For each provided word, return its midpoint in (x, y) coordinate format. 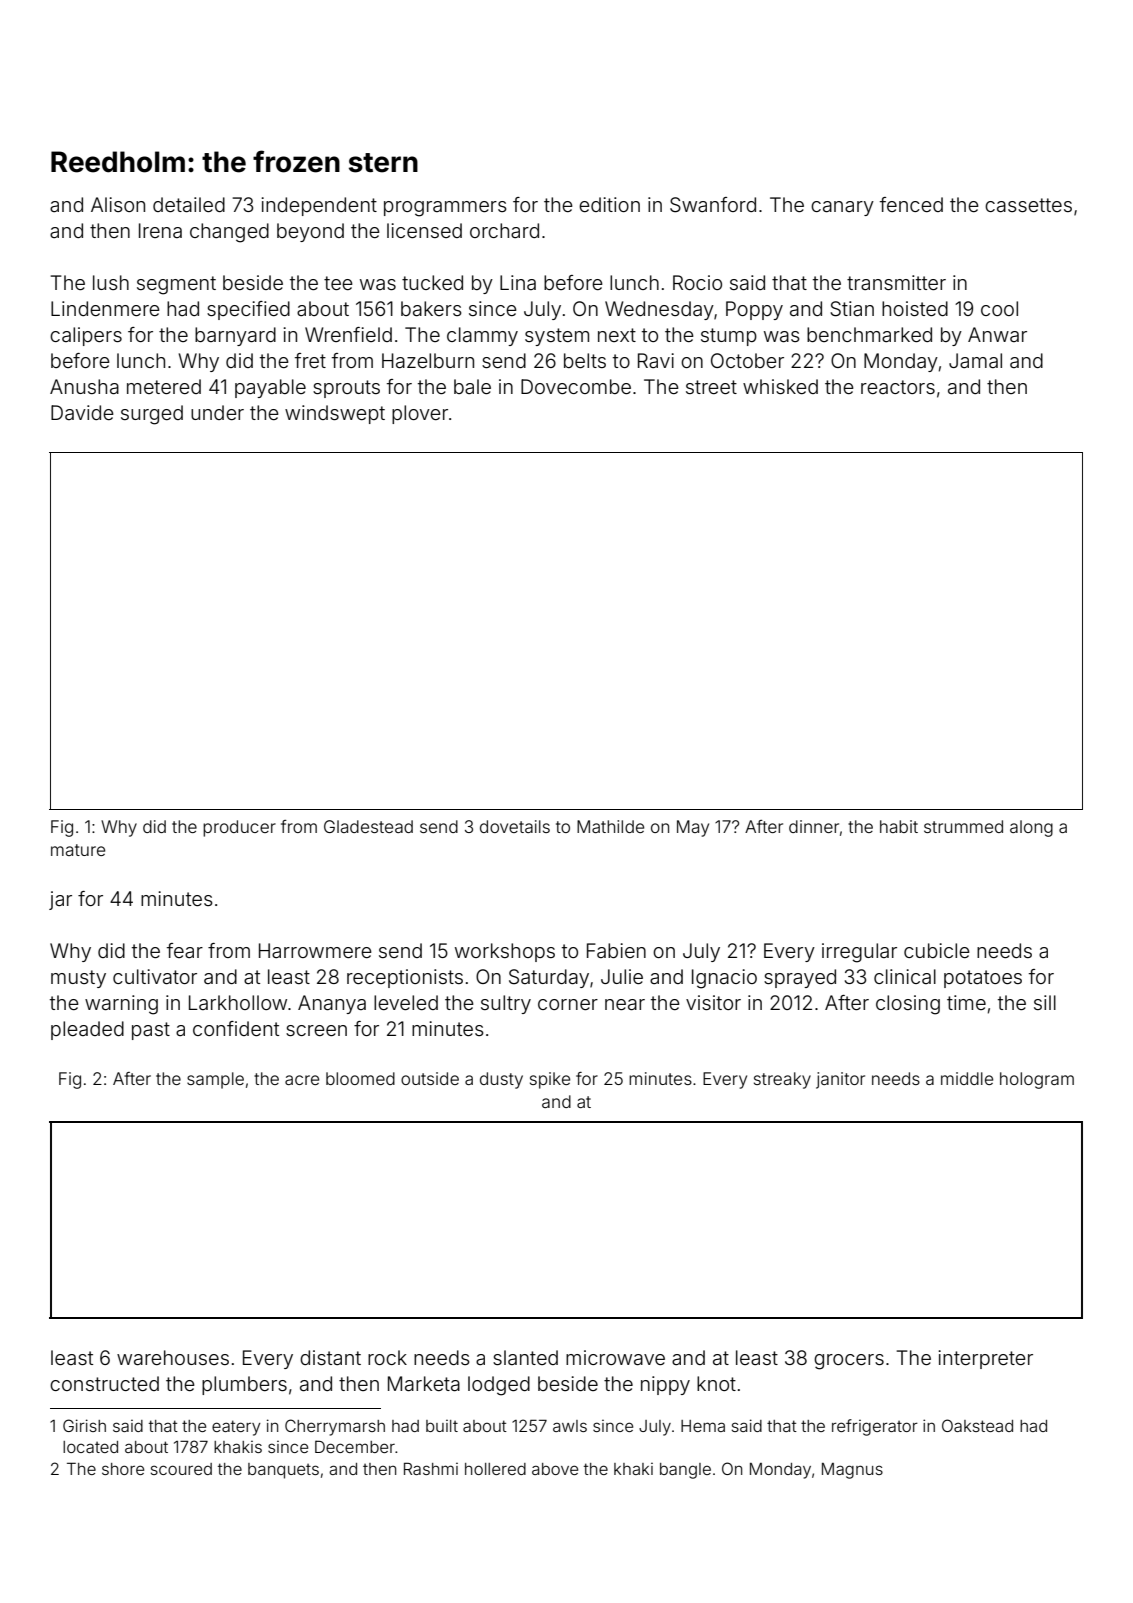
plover (420, 414)
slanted (525, 1357)
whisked (780, 386)
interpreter (985, 1359)
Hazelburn (428, 360)
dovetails (515, 826)
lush (111, 282)
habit (899, 826)
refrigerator (875, 1427)
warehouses (173, 1357)
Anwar (997, 334)
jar (60, 900)
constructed (104, 1383)
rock (387, 1357)
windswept (335, 414)
